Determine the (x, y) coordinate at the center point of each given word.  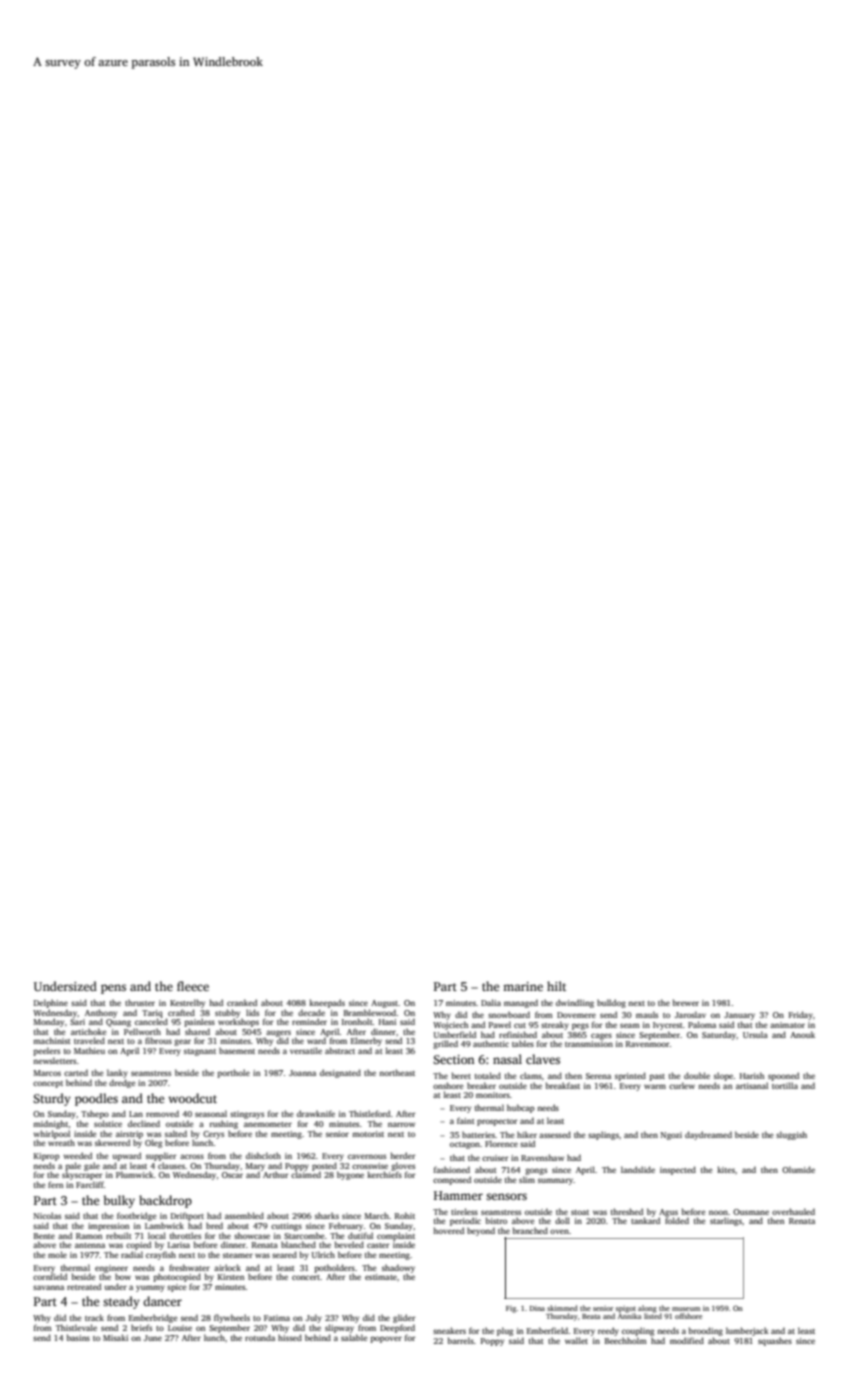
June (153, 1338)
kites (726, 1169)
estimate (381, 1277)
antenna (90, 1245)
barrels (461, 1340)
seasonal (211, 1113)
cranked (242, 1002)
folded (677, 1220)
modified (687, 1340)
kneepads (327, 1003)
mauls (647, 1014)
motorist (368, 1134)
